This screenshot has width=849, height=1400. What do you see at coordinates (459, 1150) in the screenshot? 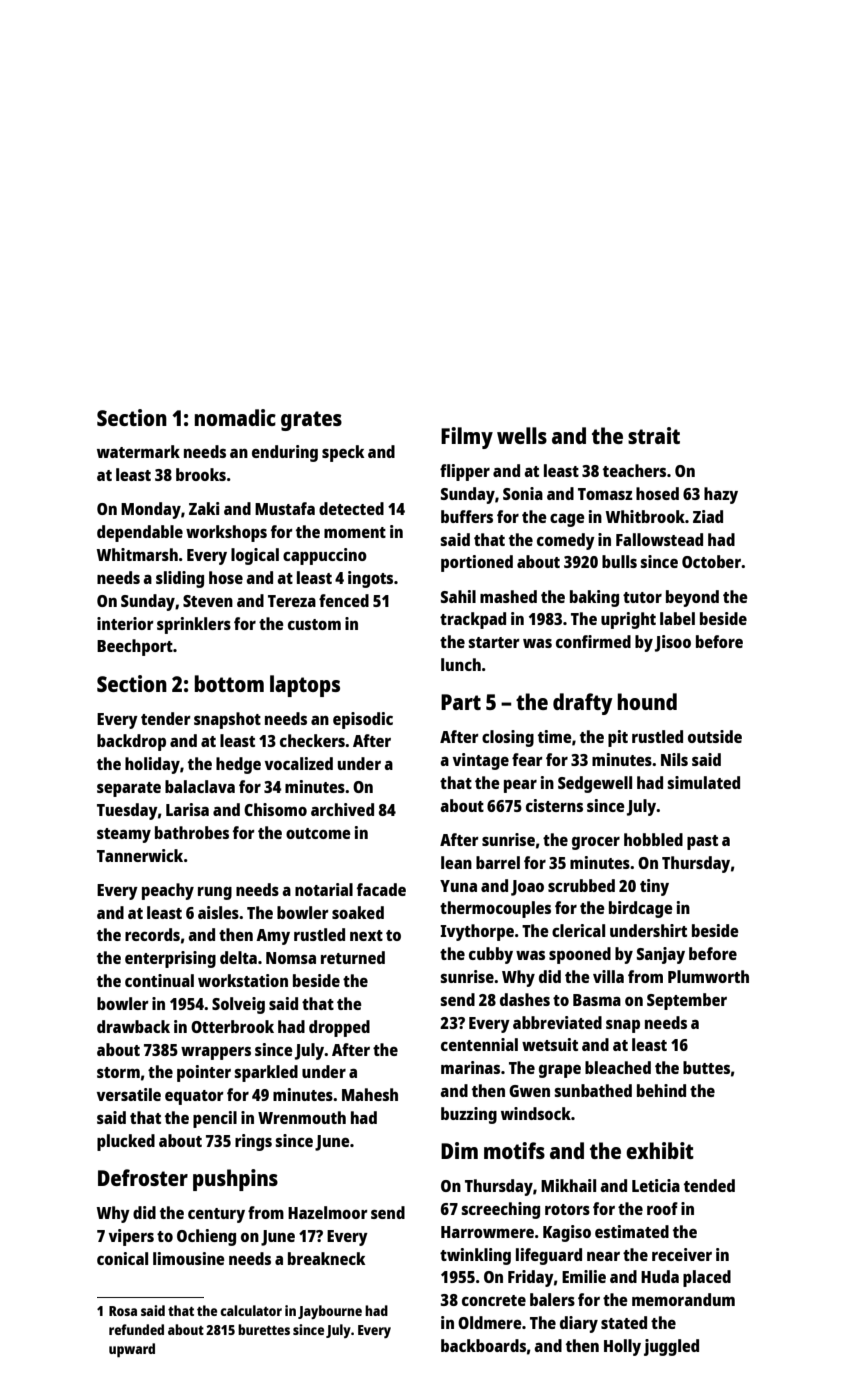
I see `Dim` at bounding box center [459, 1150].
